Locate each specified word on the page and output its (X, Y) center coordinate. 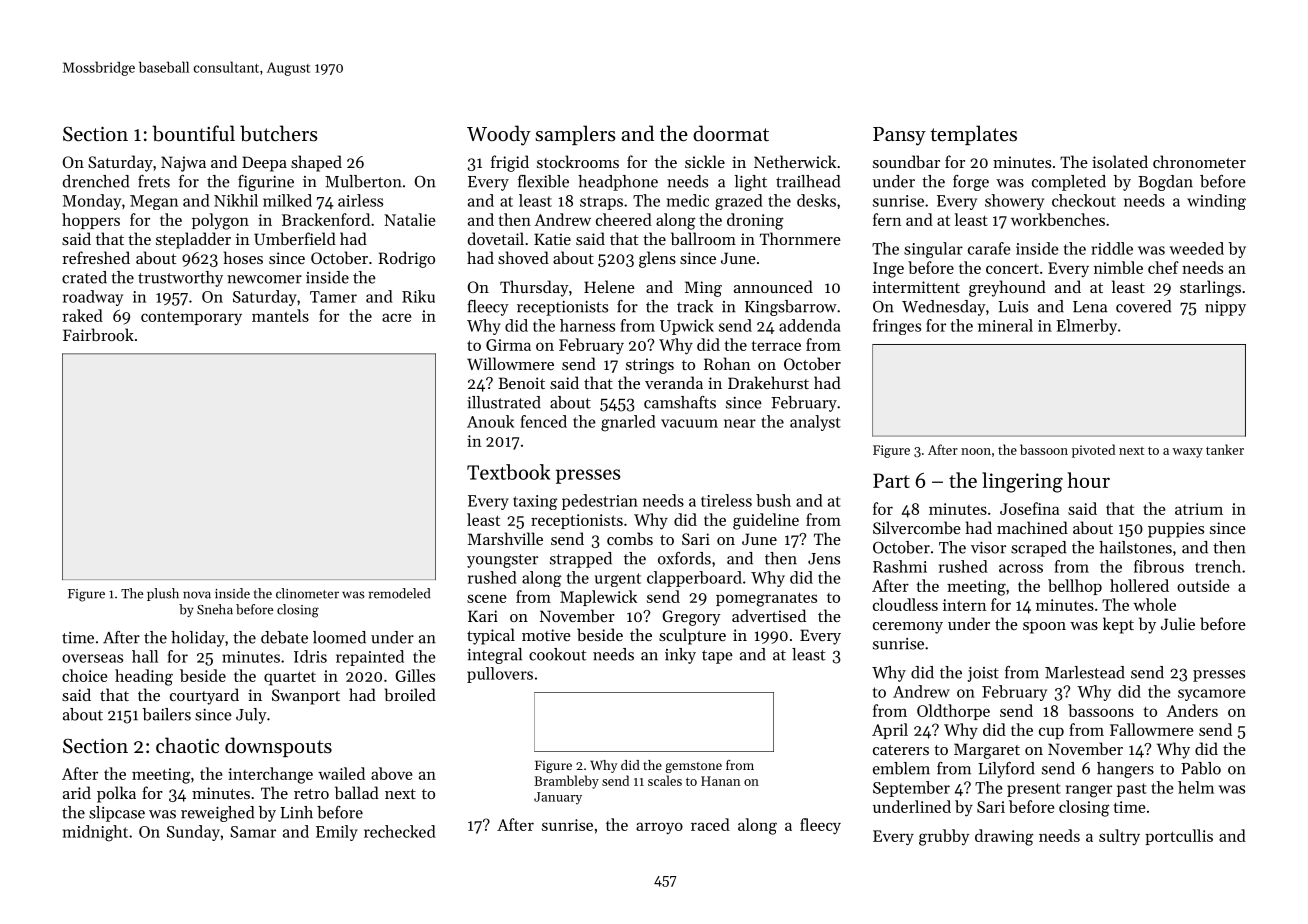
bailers (166, 714)
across (1021, 568)
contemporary (191, 318)
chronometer (1199, 161)
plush (163, 594)
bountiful (193, 133)
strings (650, 366)
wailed (341, 773)
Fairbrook (98, 334)
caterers (901, 750)
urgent (618, 580)
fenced (544, 421)
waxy (1187, 453)
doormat (731, 133)
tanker (1225, 449)
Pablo (1201, 768)
